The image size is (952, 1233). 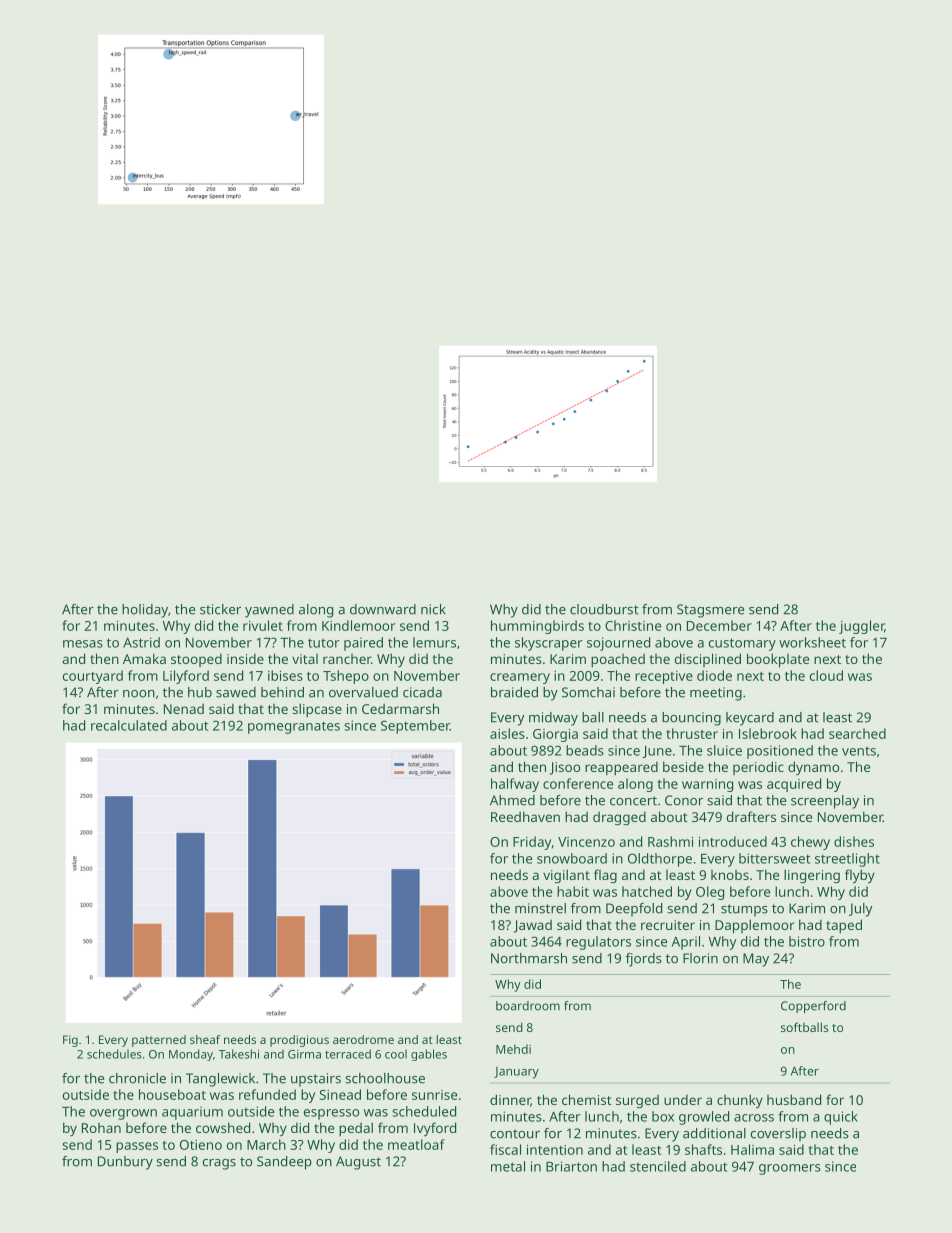 What do you see at coordinates (294, 727) in the document?
I see `pomegranates` at bounding box center [294, 727].
